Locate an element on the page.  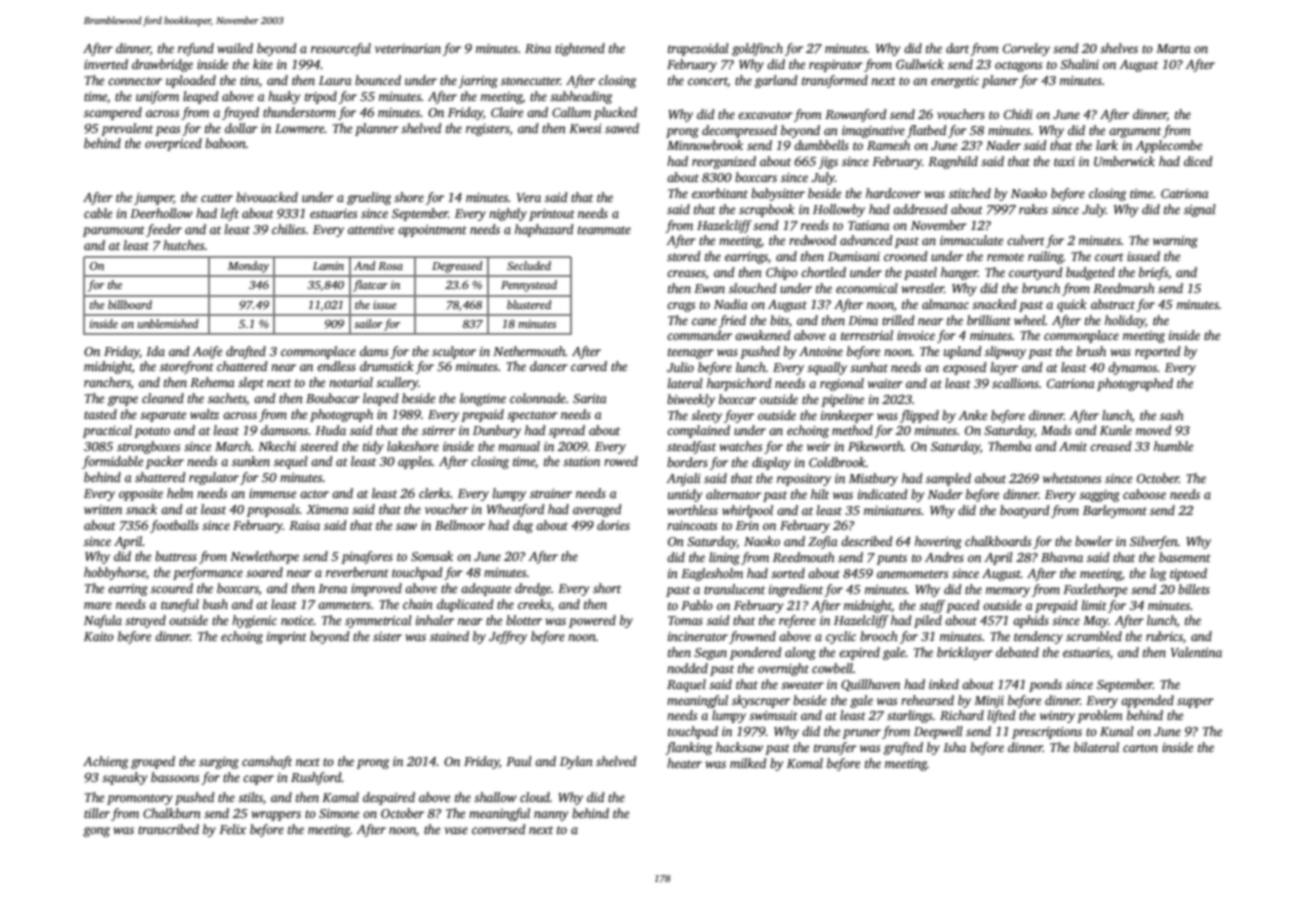
stitched is located at coordinates (970, 193).
